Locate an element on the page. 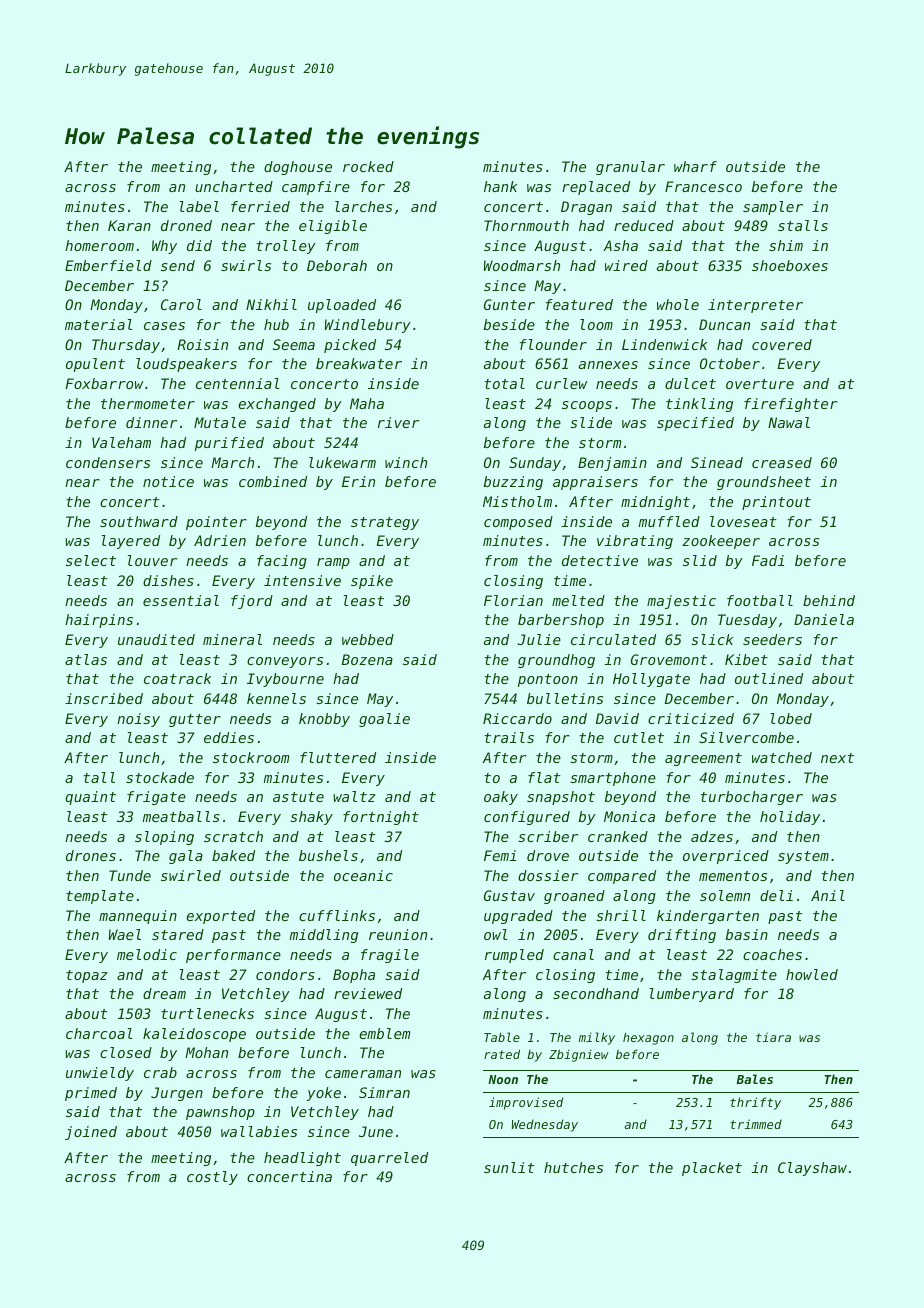 Image resolution: width=924 pixels, height=1308 pixels. wharf is located at coordinates (695, 166).
